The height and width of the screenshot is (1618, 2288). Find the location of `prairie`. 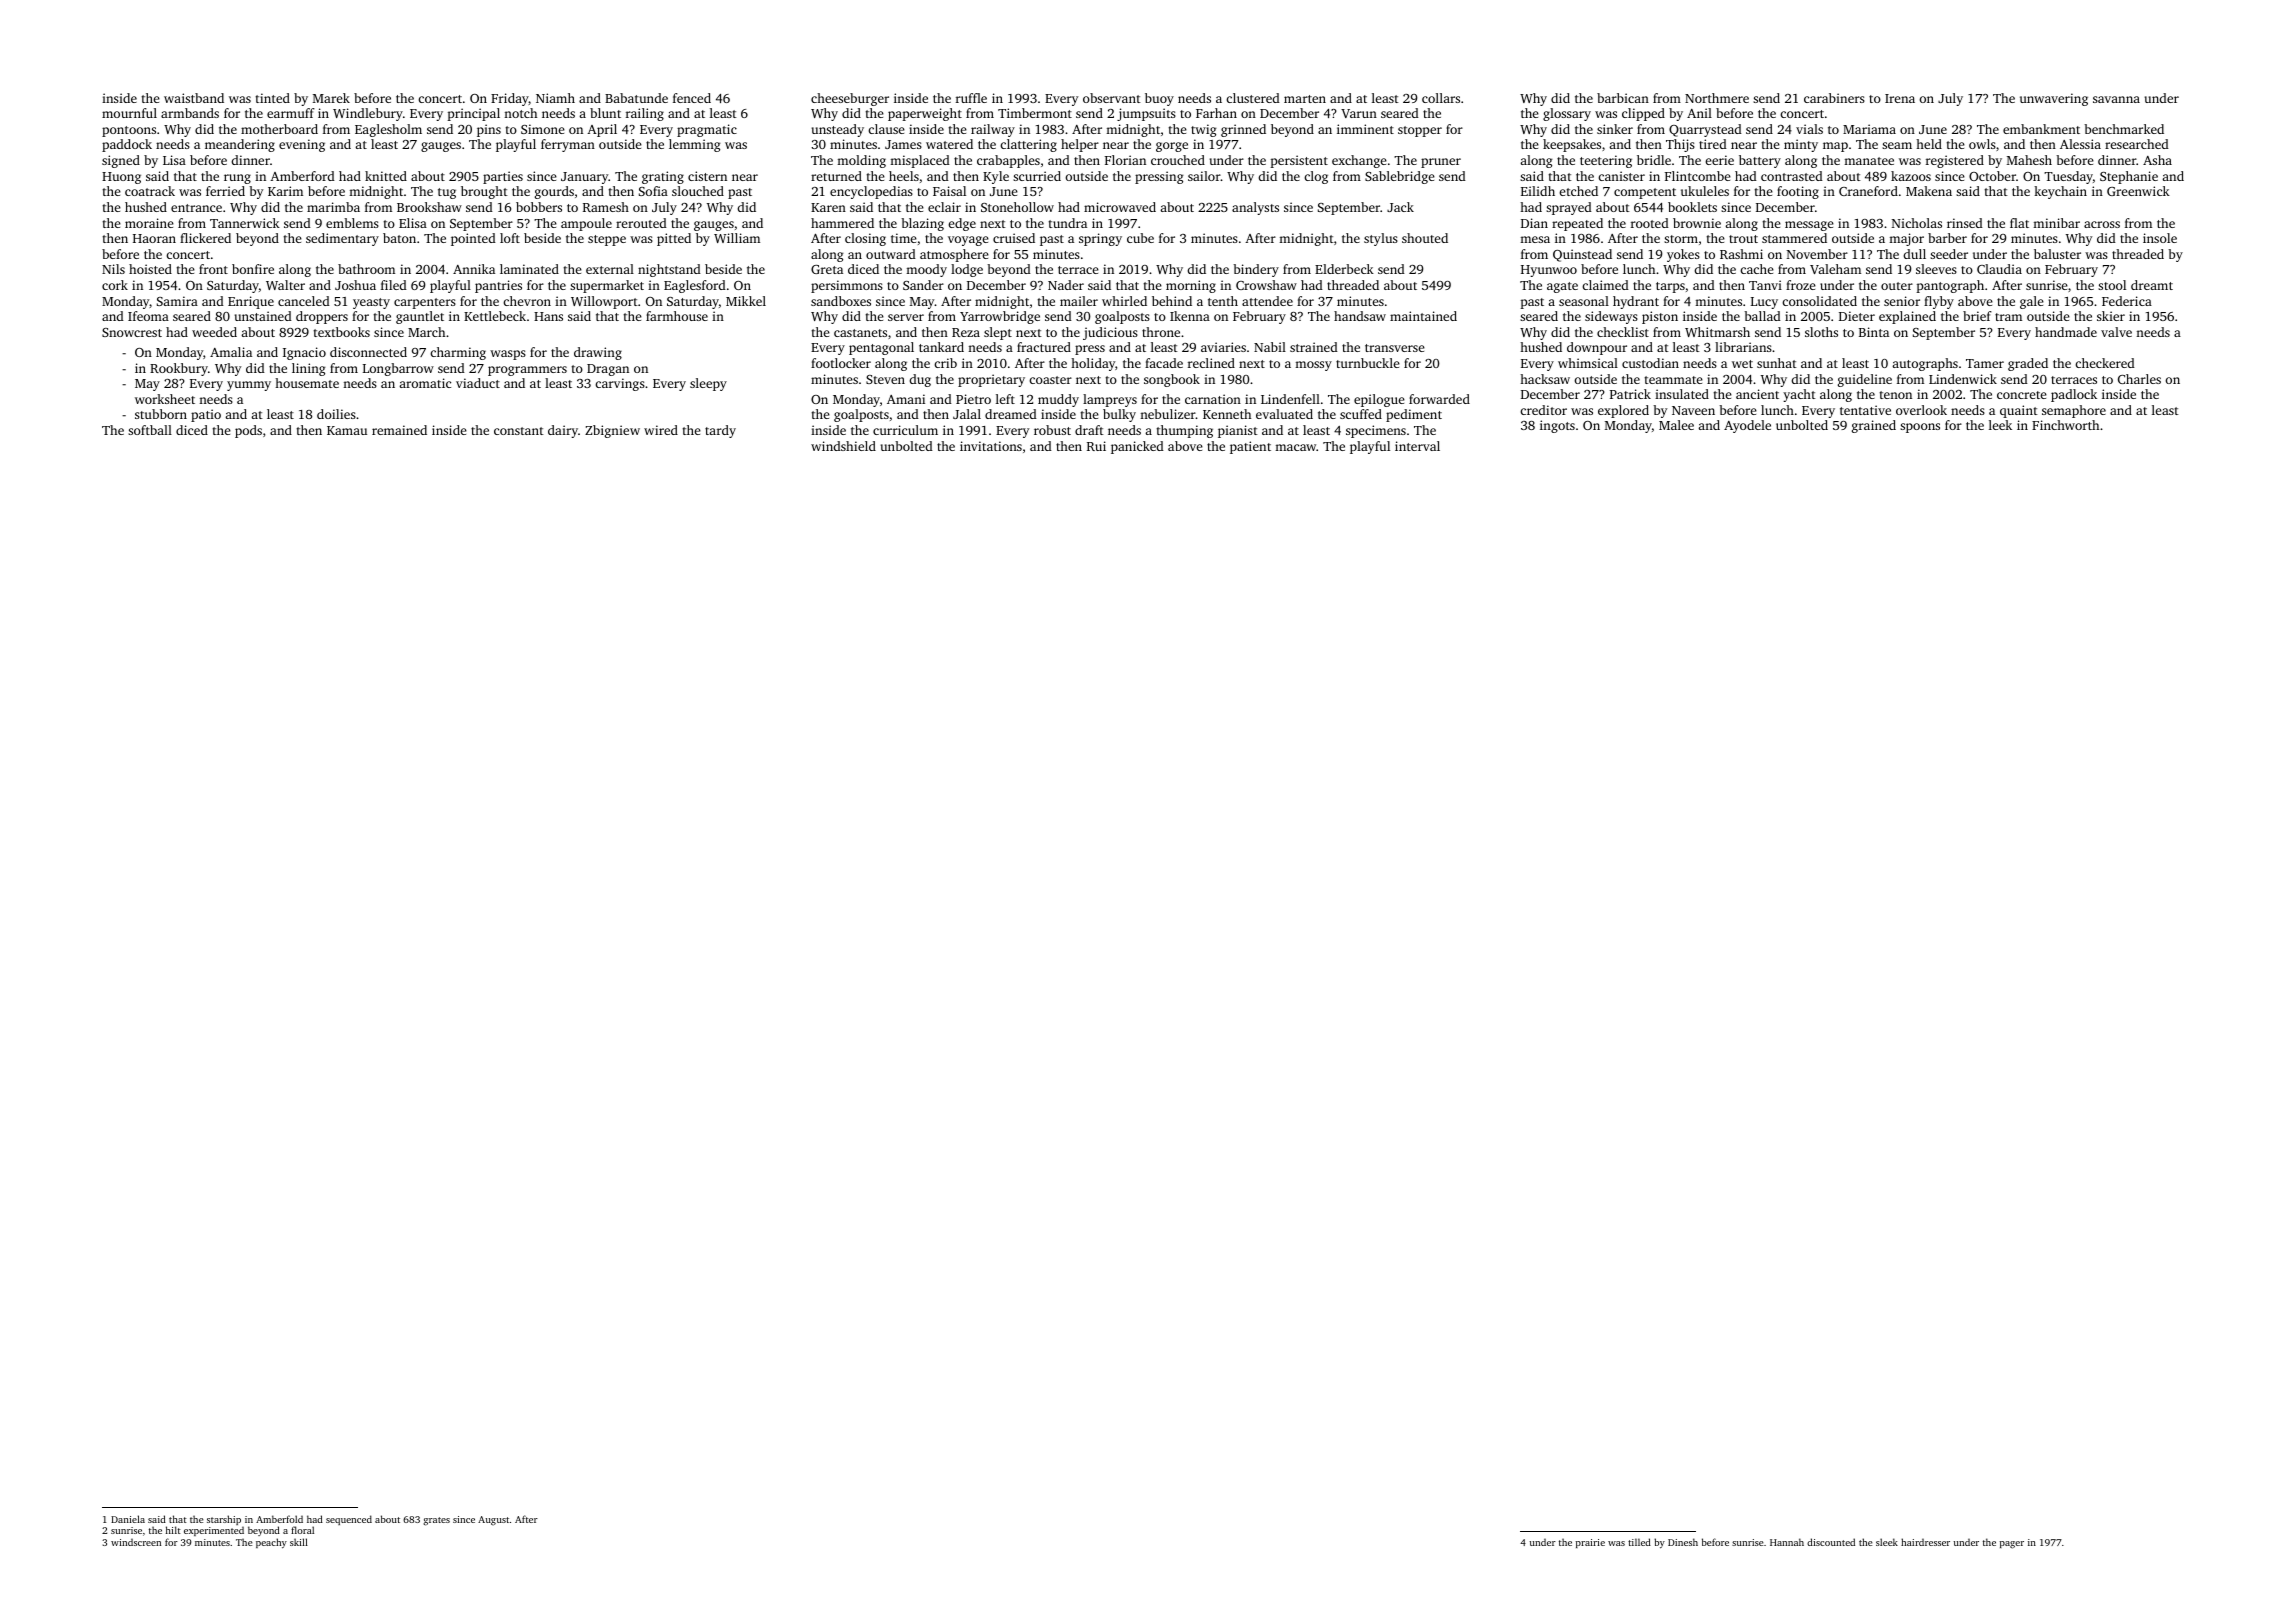

prairie is located at coordinates (1590, 1543).
